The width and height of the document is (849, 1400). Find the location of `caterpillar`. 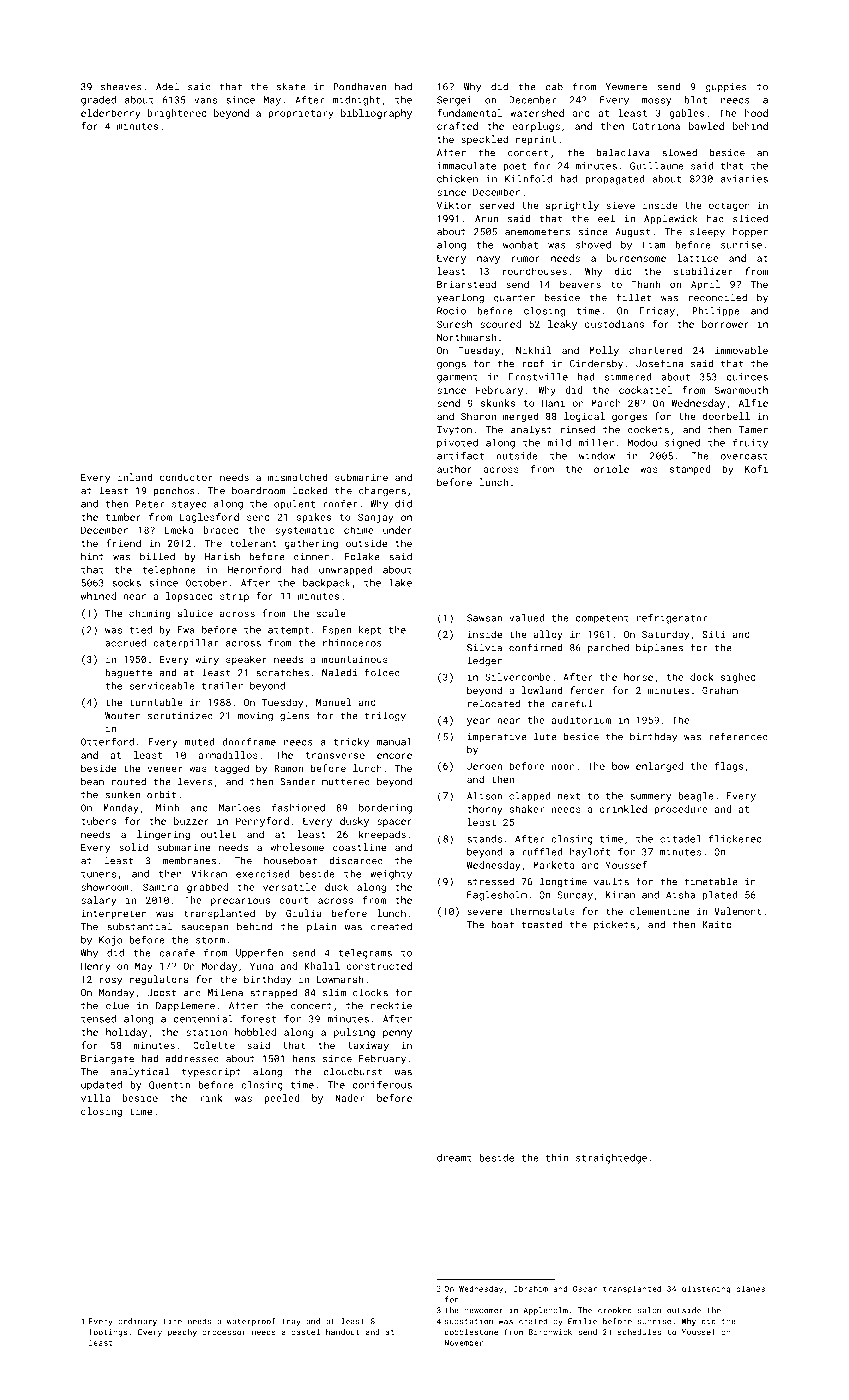

caterpillar is located at coordinates (186, 644).
